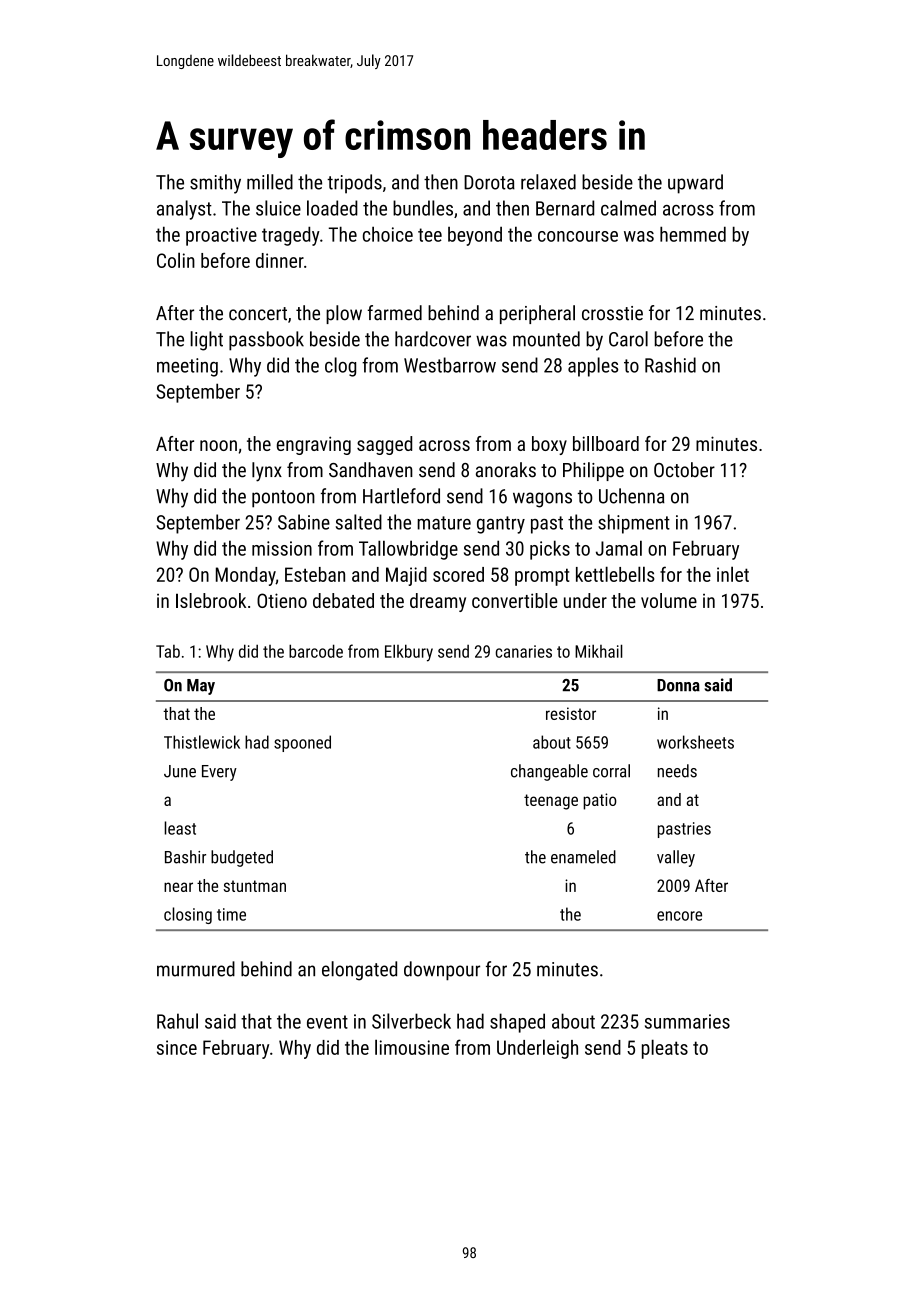  I want to click on event, so click(327, 1022).
